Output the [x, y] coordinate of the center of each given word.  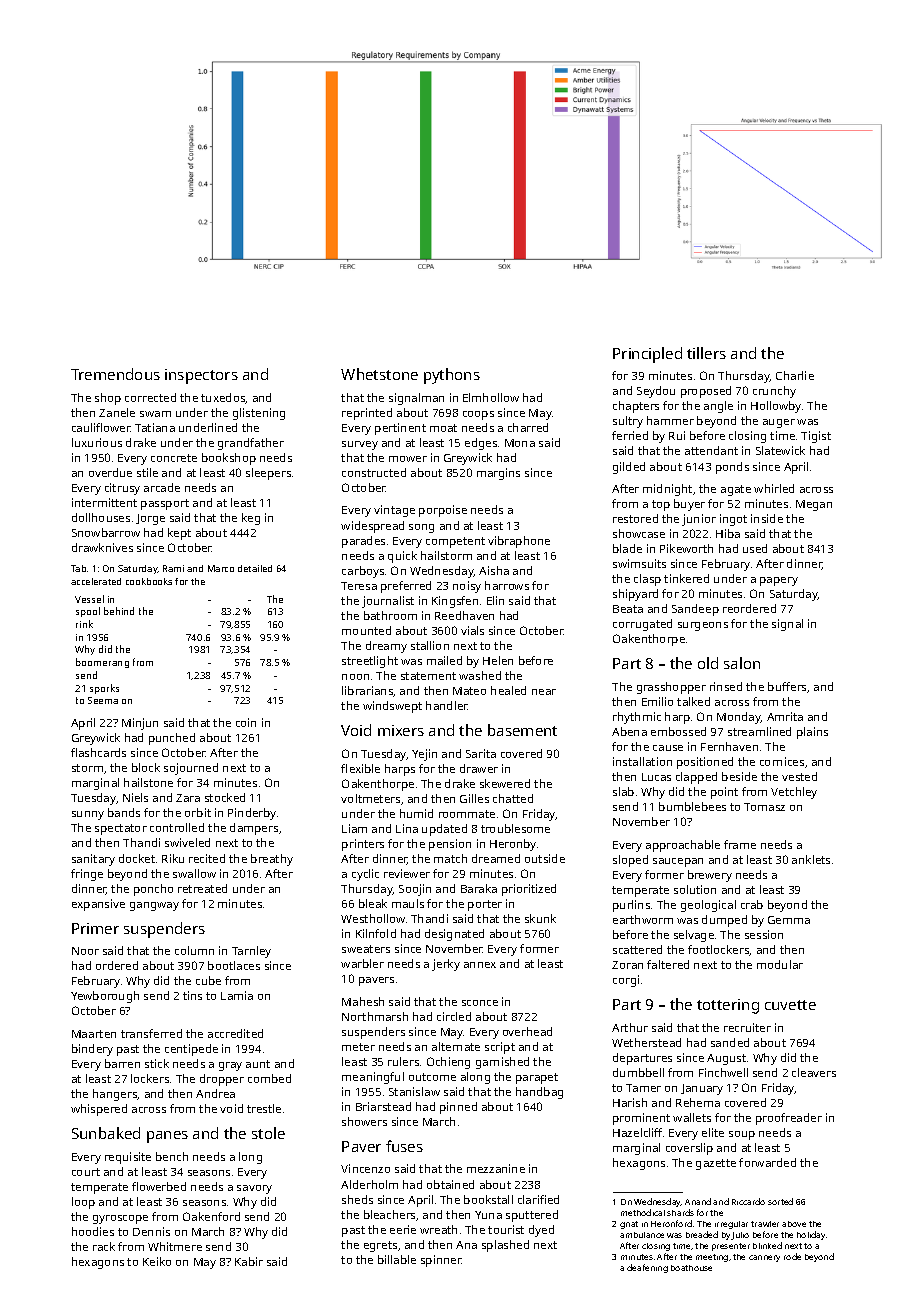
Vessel [89, 599]
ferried [630, 435]
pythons [452, 376]
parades [363, 542]
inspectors [201, 376]
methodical [643, 1212]
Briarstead [383, 1106]
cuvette [790, 1005]
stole [268, 1133]
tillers [706, 353]
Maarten [94, 1034]
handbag [539, 1093]
